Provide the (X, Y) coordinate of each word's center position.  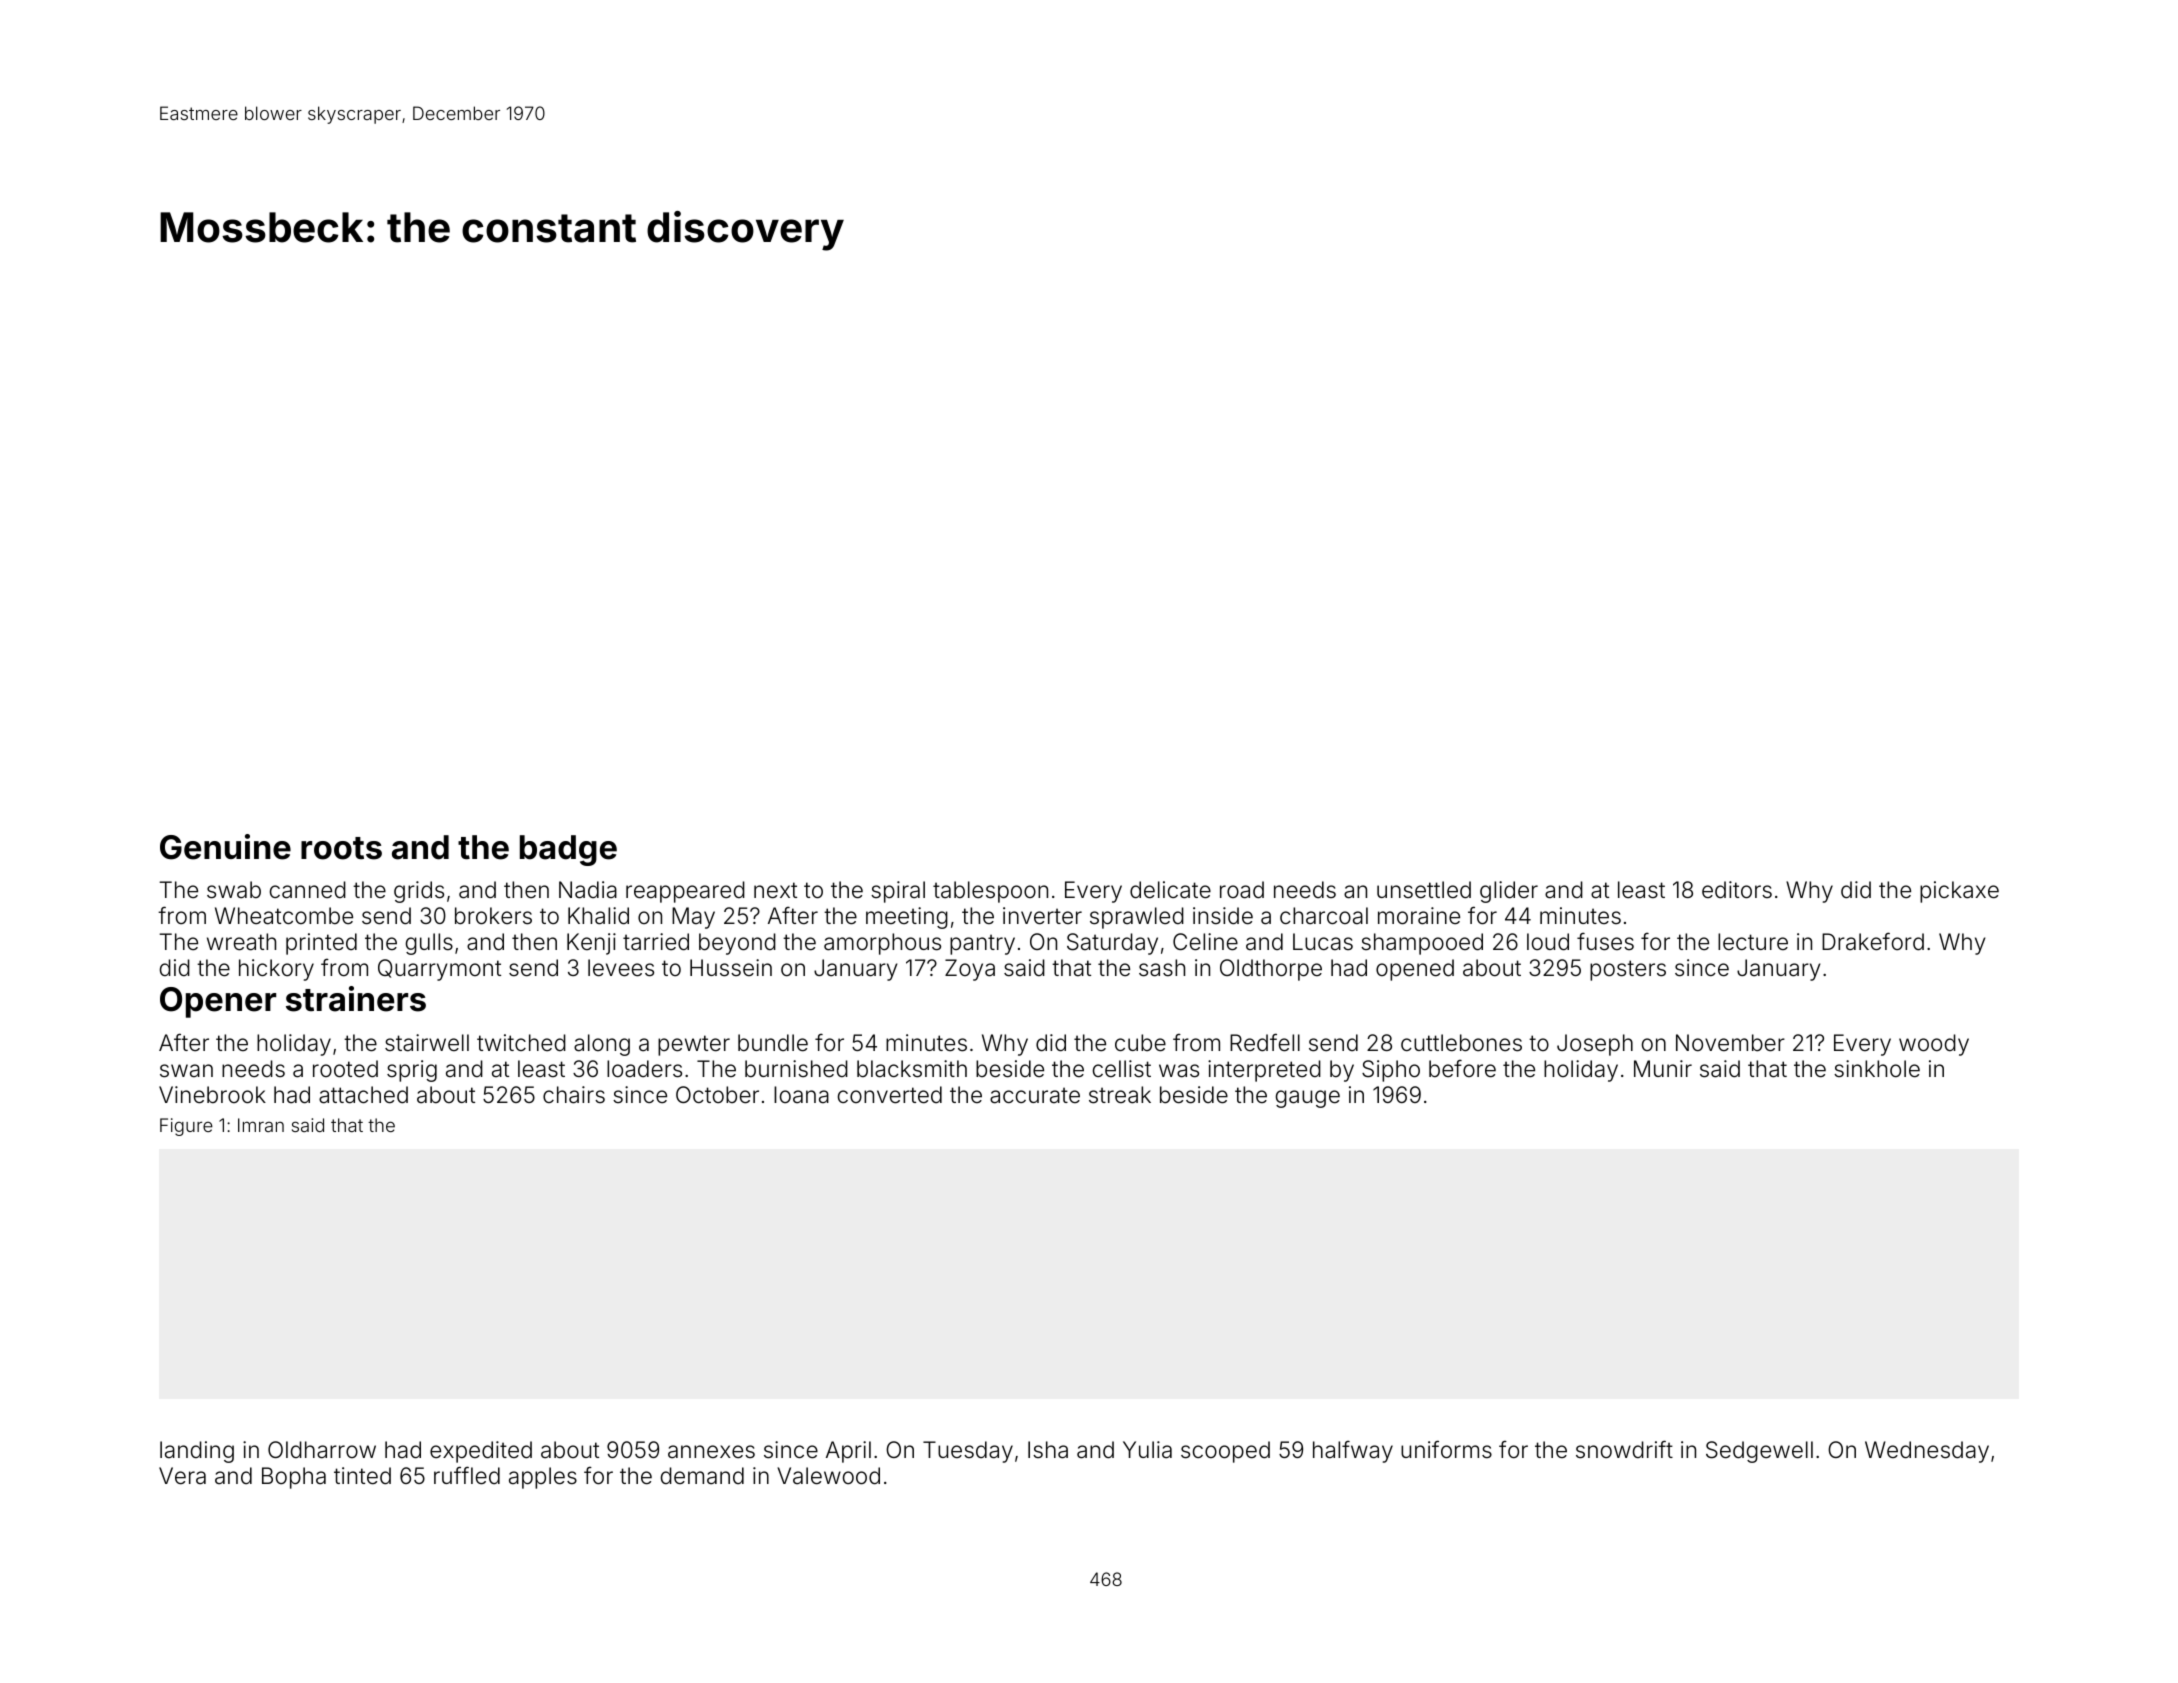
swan (186, 1071)
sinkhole (1877, 1069)
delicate (1170, 890)
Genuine (225, 847)
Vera (182, 1476)
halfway (1353, 1451)
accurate (1035, 1095)
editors (1737, 890)
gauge (1308, 1099)
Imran (261, 1125)
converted (890, 1095)
